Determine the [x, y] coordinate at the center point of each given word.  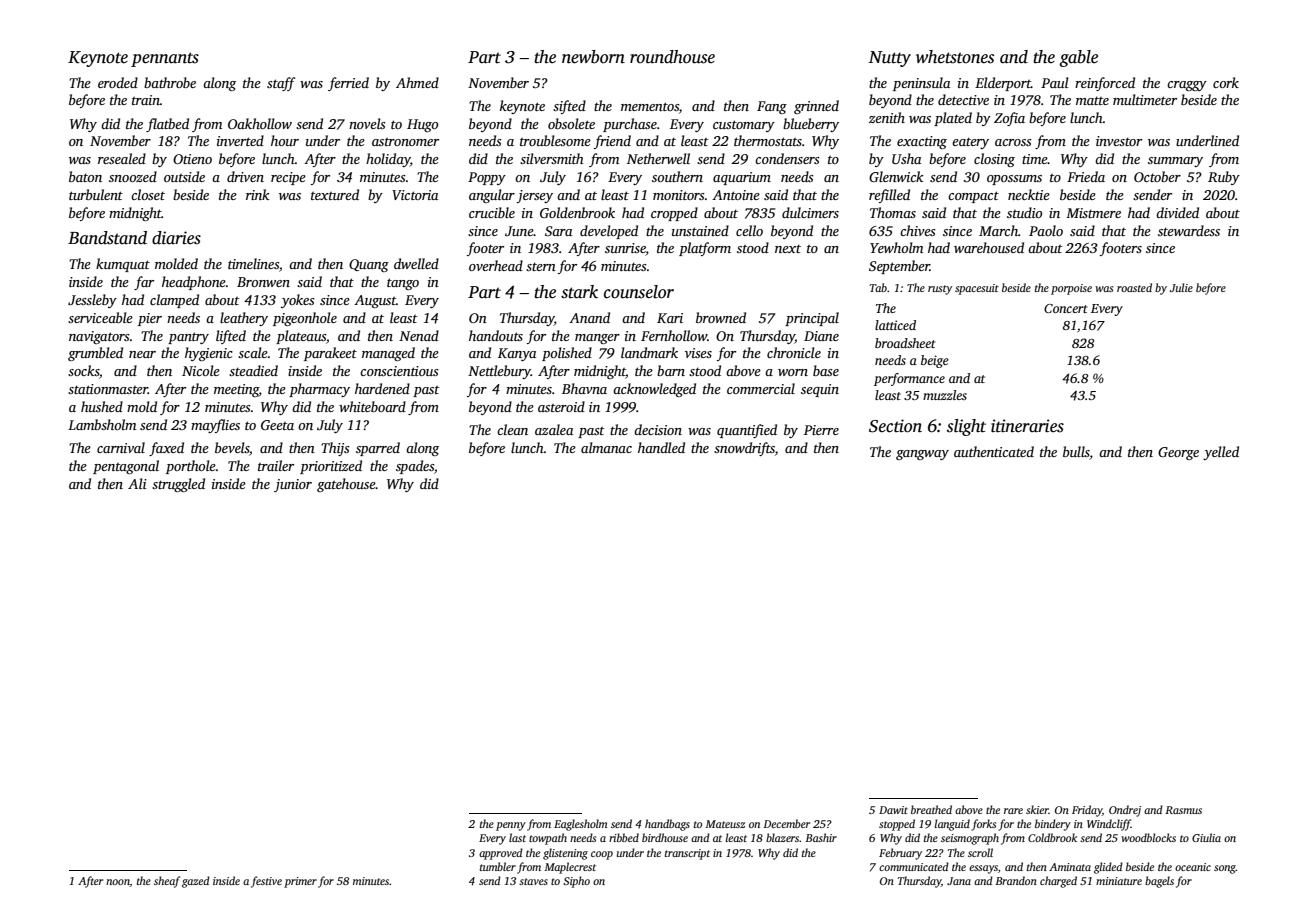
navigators [99, 337]
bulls [1076, 451]
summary [1175, 162]
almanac [606, 447]
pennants [165, 59]
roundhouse [672, 57]
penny [511, 826]
